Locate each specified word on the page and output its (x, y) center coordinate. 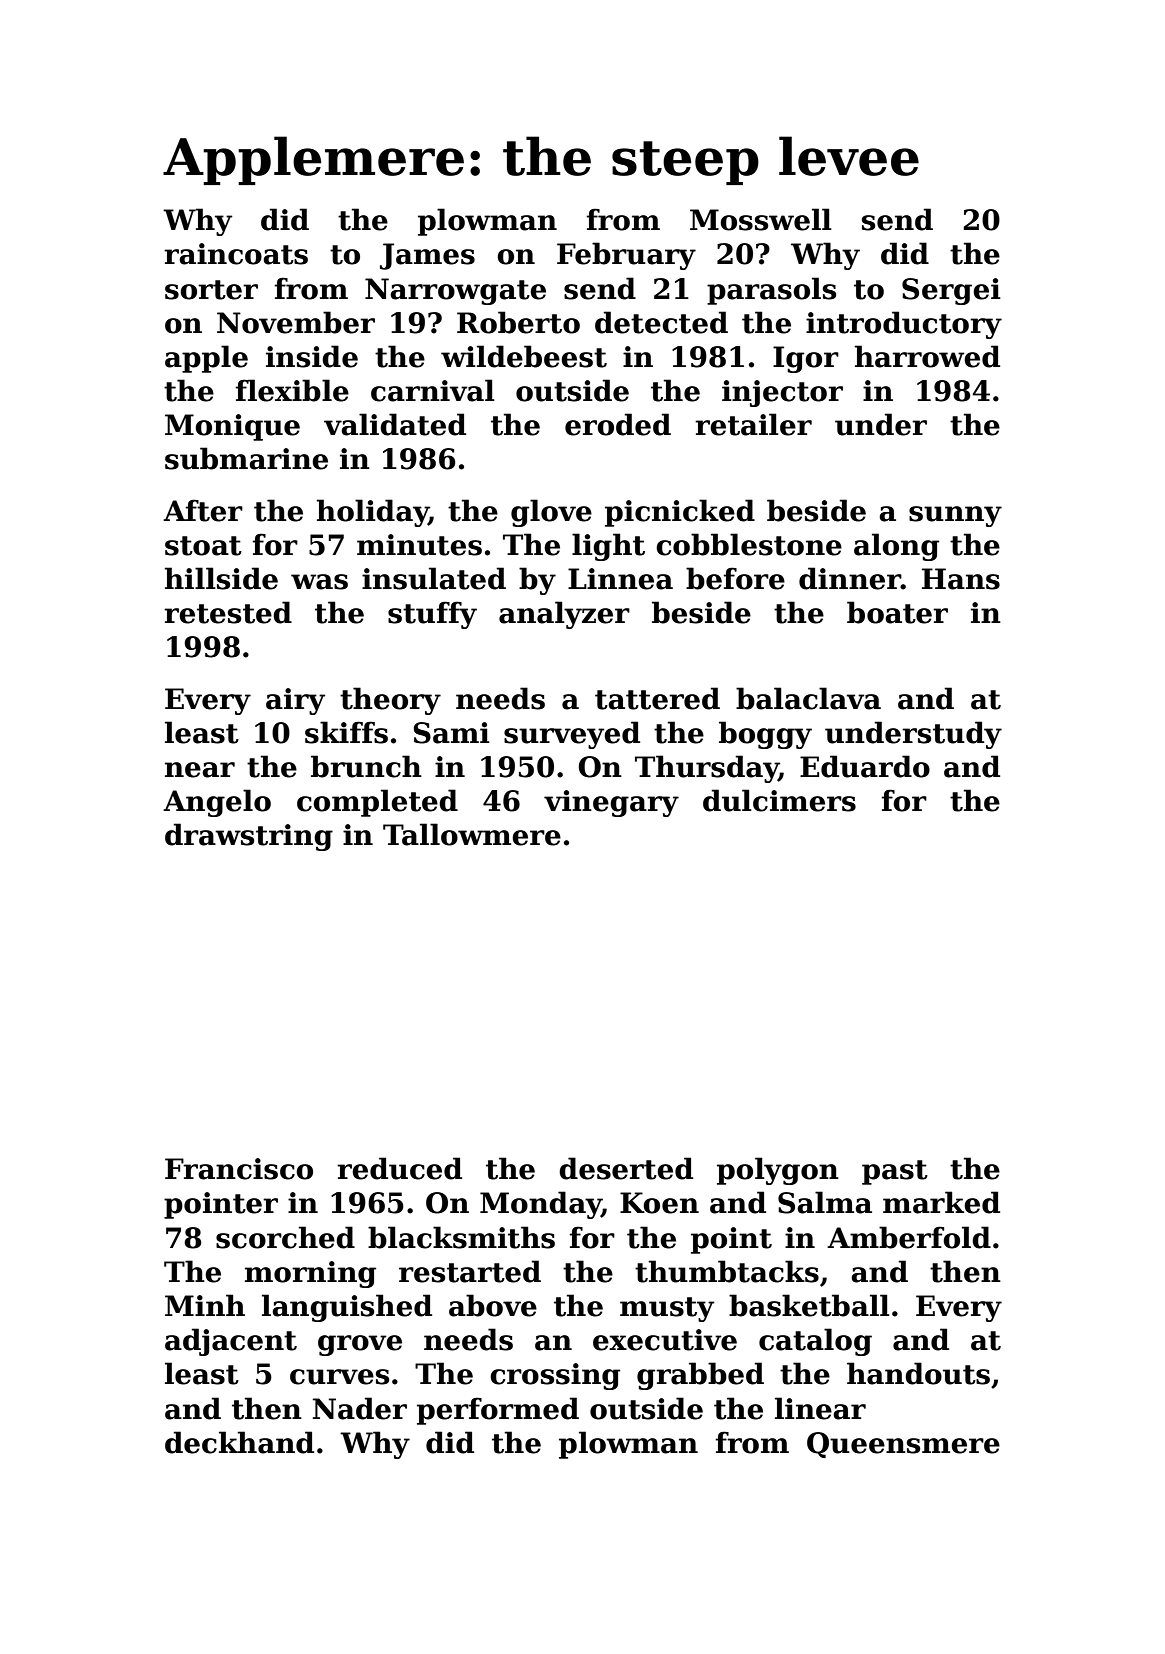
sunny (955, 516)
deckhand (239, 1442)
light (608, 547)
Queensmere (903, 1445)
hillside (221, 578)
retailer (753, 424)
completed (377, 803)
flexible (292, 390)
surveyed (572, 735)
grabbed (700, 1376)
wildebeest (524, 356)
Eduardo (865, 766)
